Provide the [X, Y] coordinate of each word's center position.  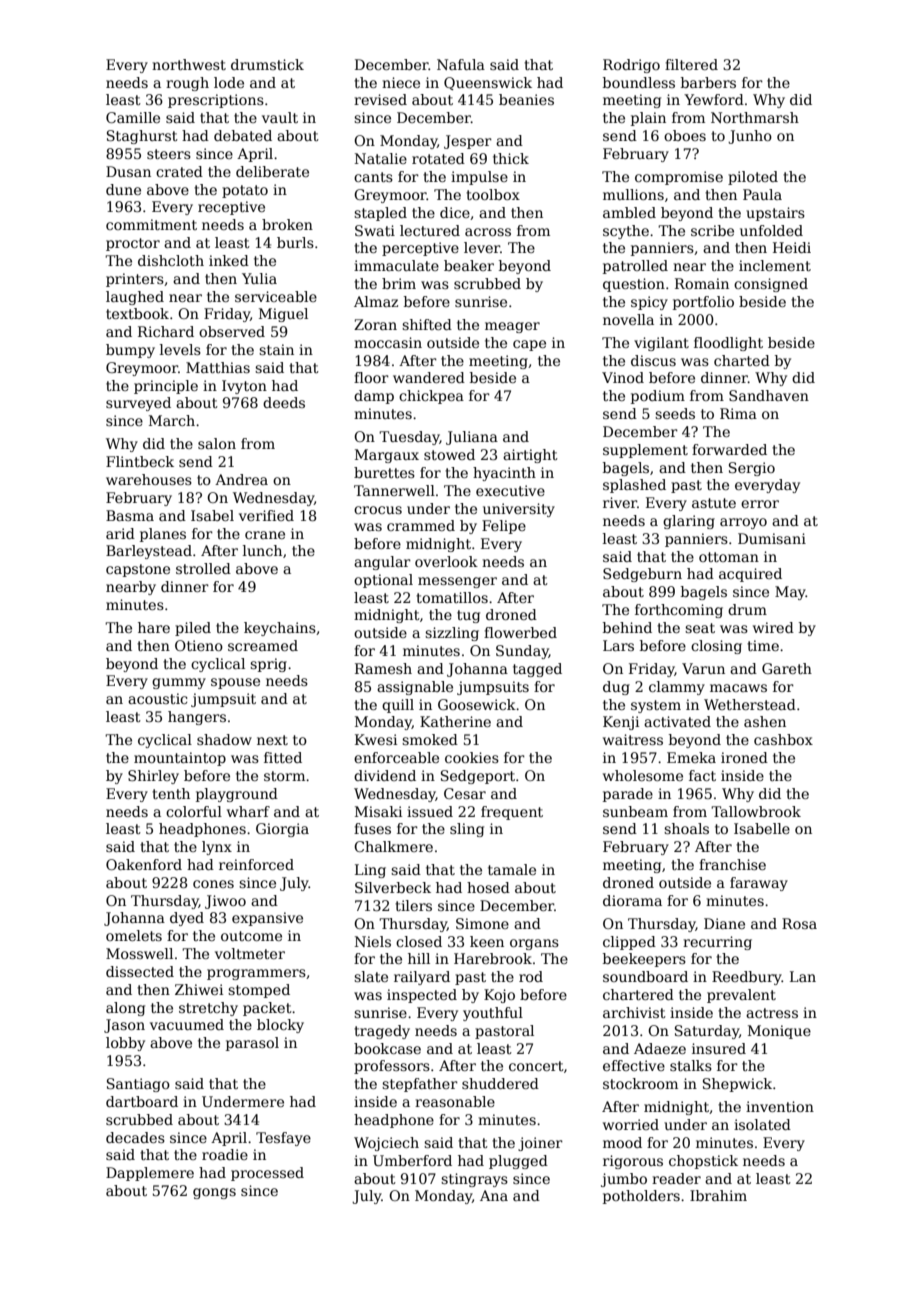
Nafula [461, 64]
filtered [691, 64]
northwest [189, 64]
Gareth [787, 668]
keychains [280, 629]
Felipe [504, 527]
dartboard [142, 1101]
